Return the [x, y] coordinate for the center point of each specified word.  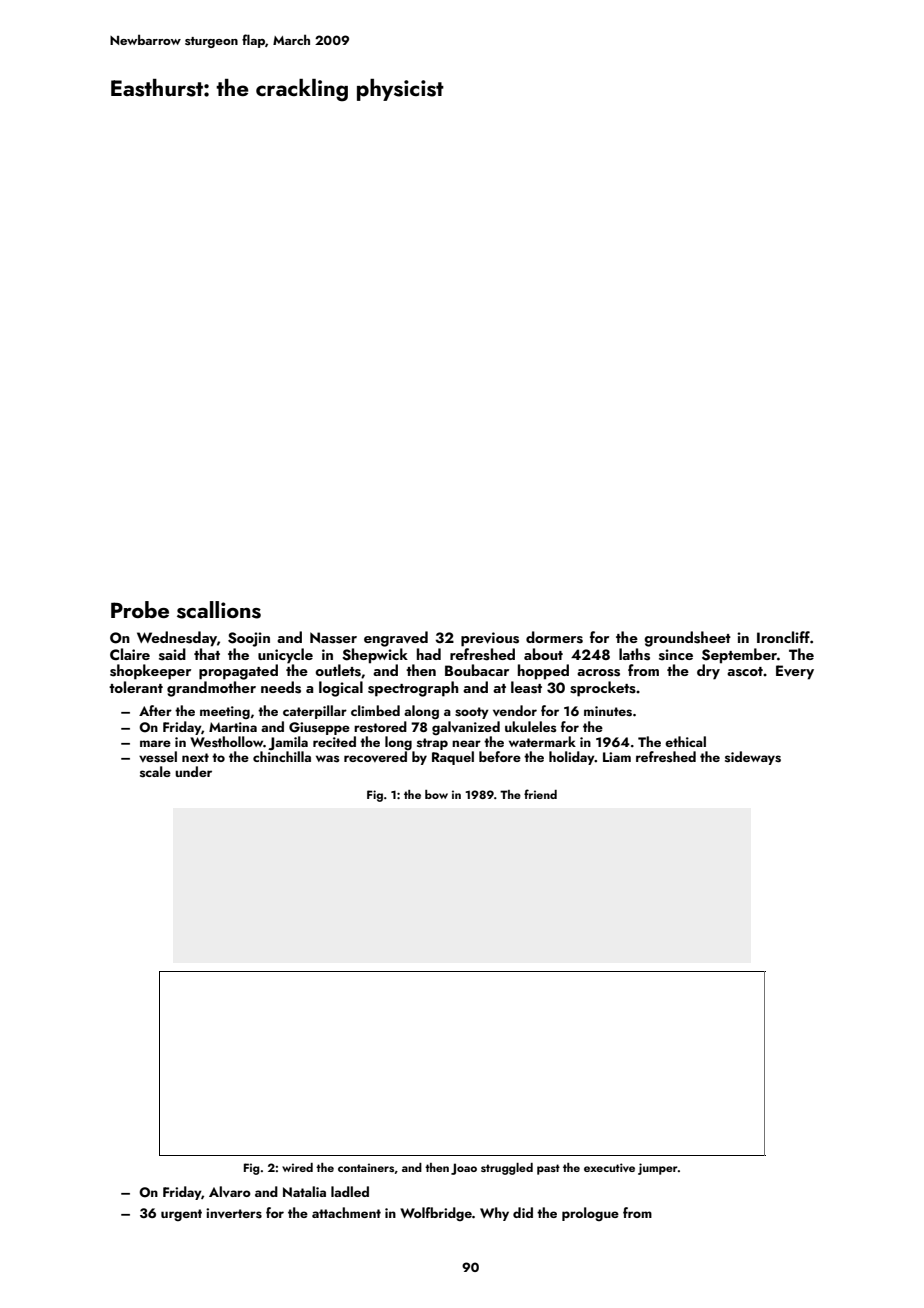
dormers [554, 637]
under [193, 771]
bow [436, 794]
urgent [181, 1215]
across [598, 673]
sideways [753, 758]
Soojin [249, 639]
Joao [464, 1169]
